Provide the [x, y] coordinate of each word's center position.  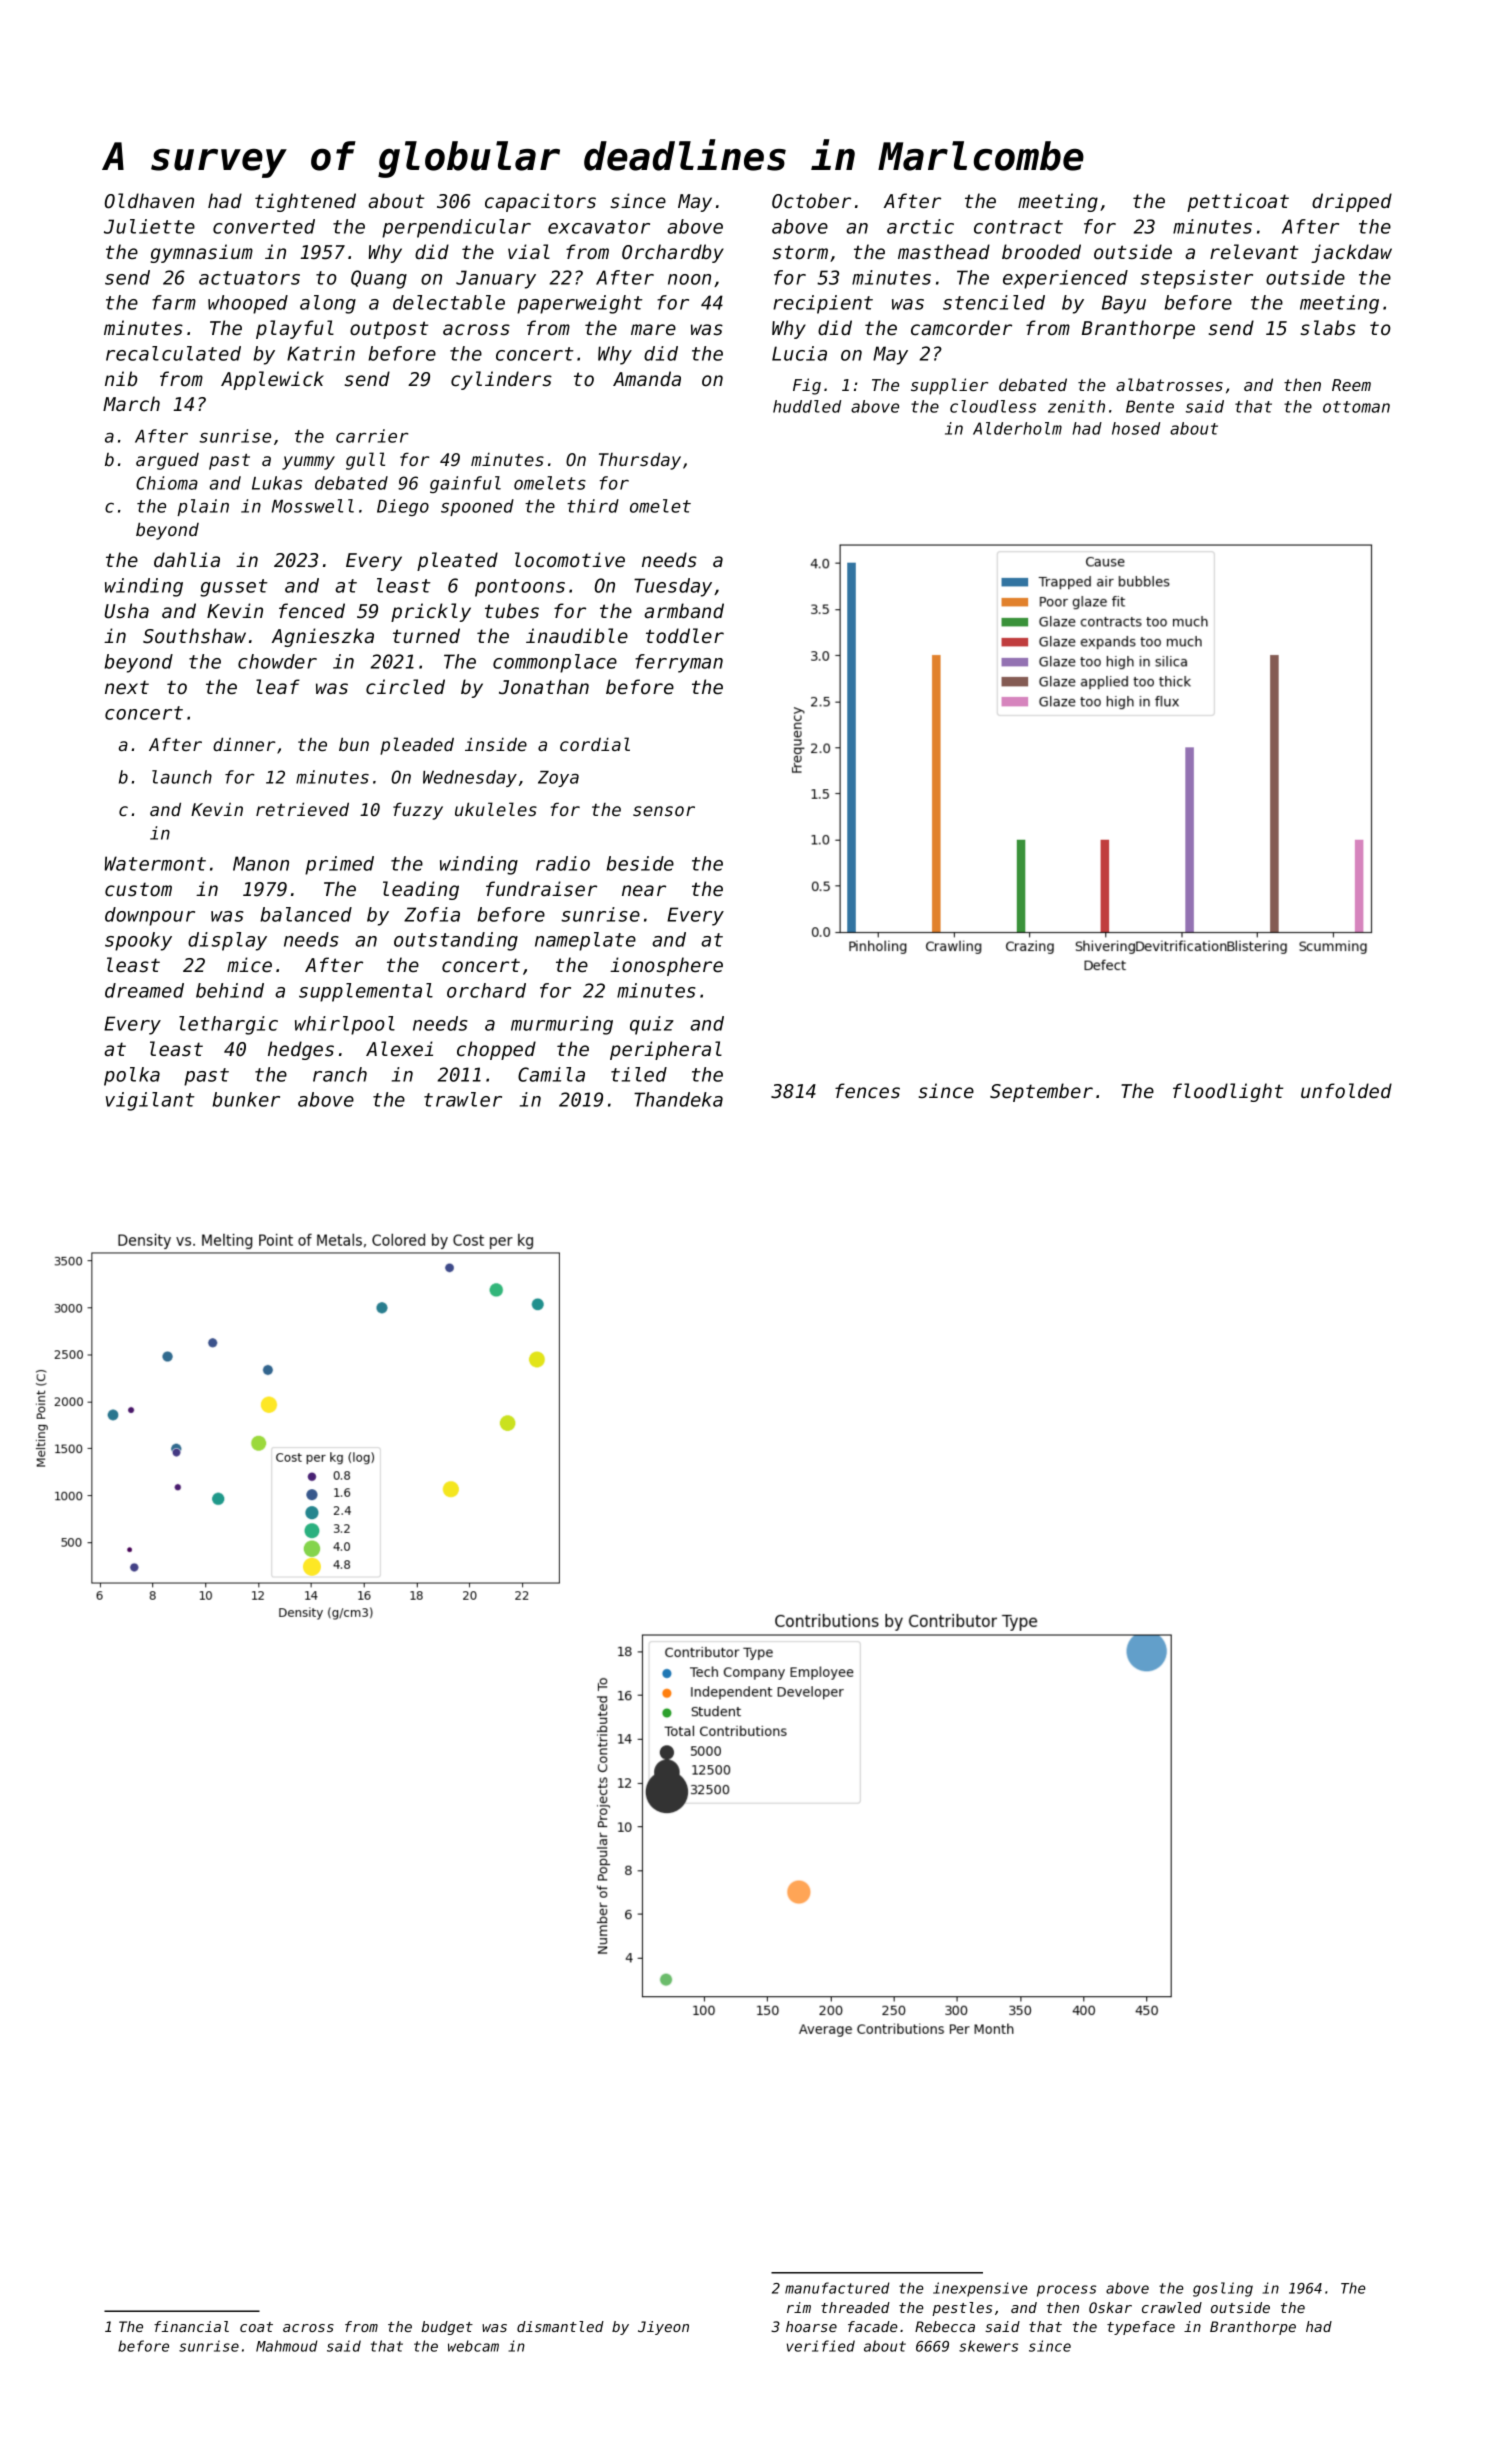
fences [867, 1091]
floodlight [1228, 1092]
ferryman [679, 663]
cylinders [501, 380]
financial [191, 2326]
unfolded [1346, 1091]
